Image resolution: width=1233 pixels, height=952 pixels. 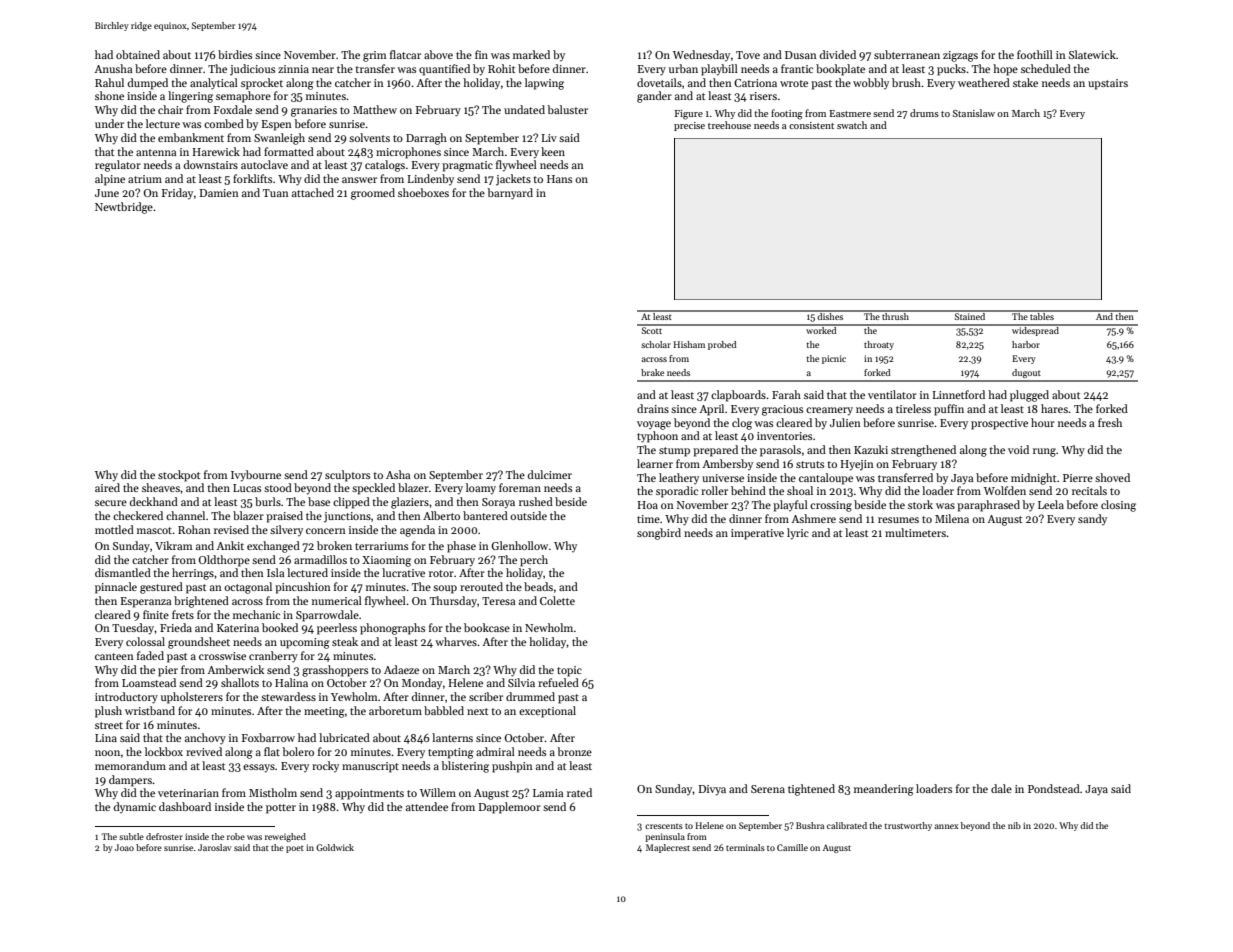 I want to click on solvents, so click(x=369, y=137).
